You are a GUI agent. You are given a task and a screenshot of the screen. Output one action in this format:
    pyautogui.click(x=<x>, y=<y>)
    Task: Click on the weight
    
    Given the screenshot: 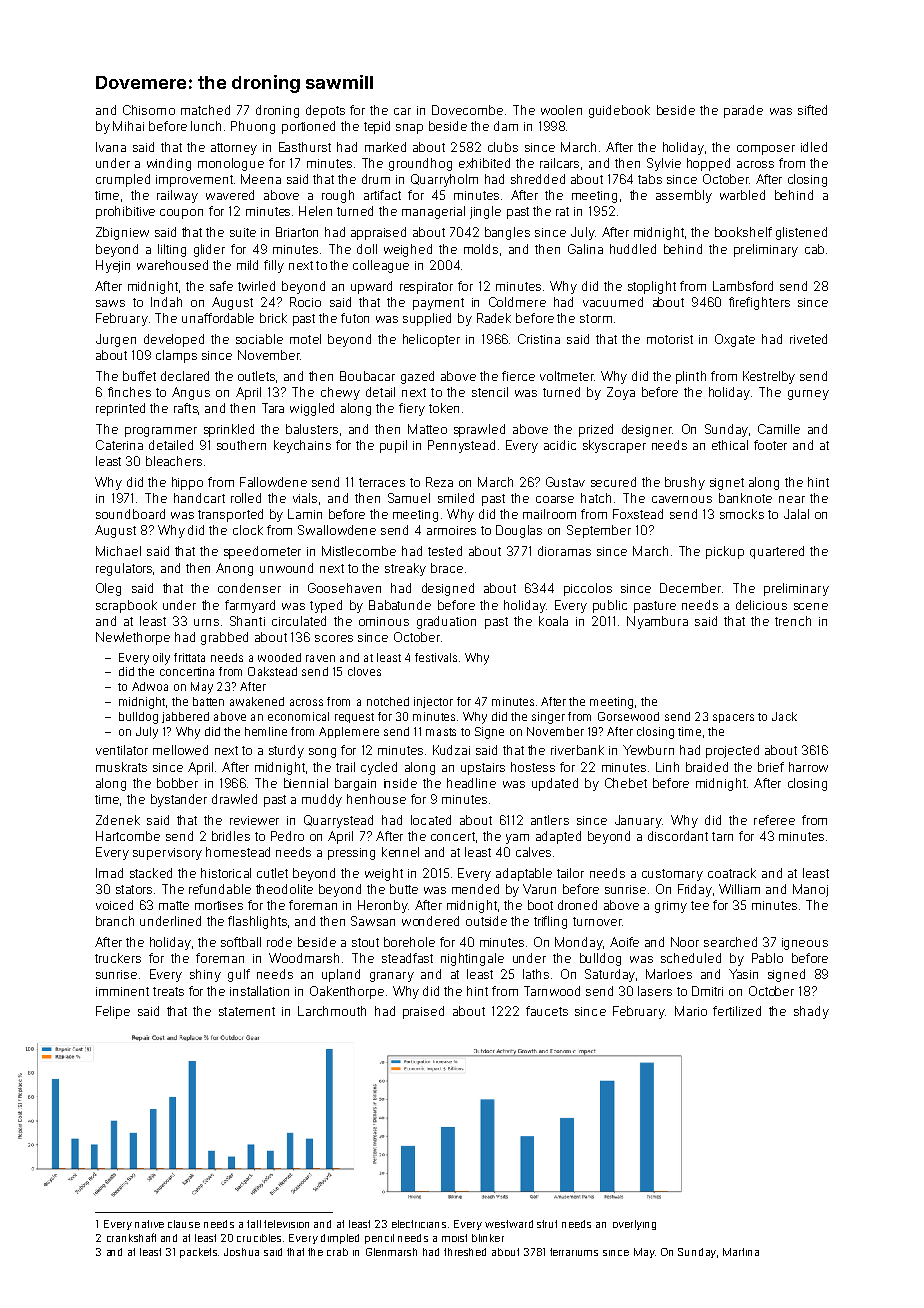 What is the action you would take?
    pyautogui.click(x=384, y=874)
